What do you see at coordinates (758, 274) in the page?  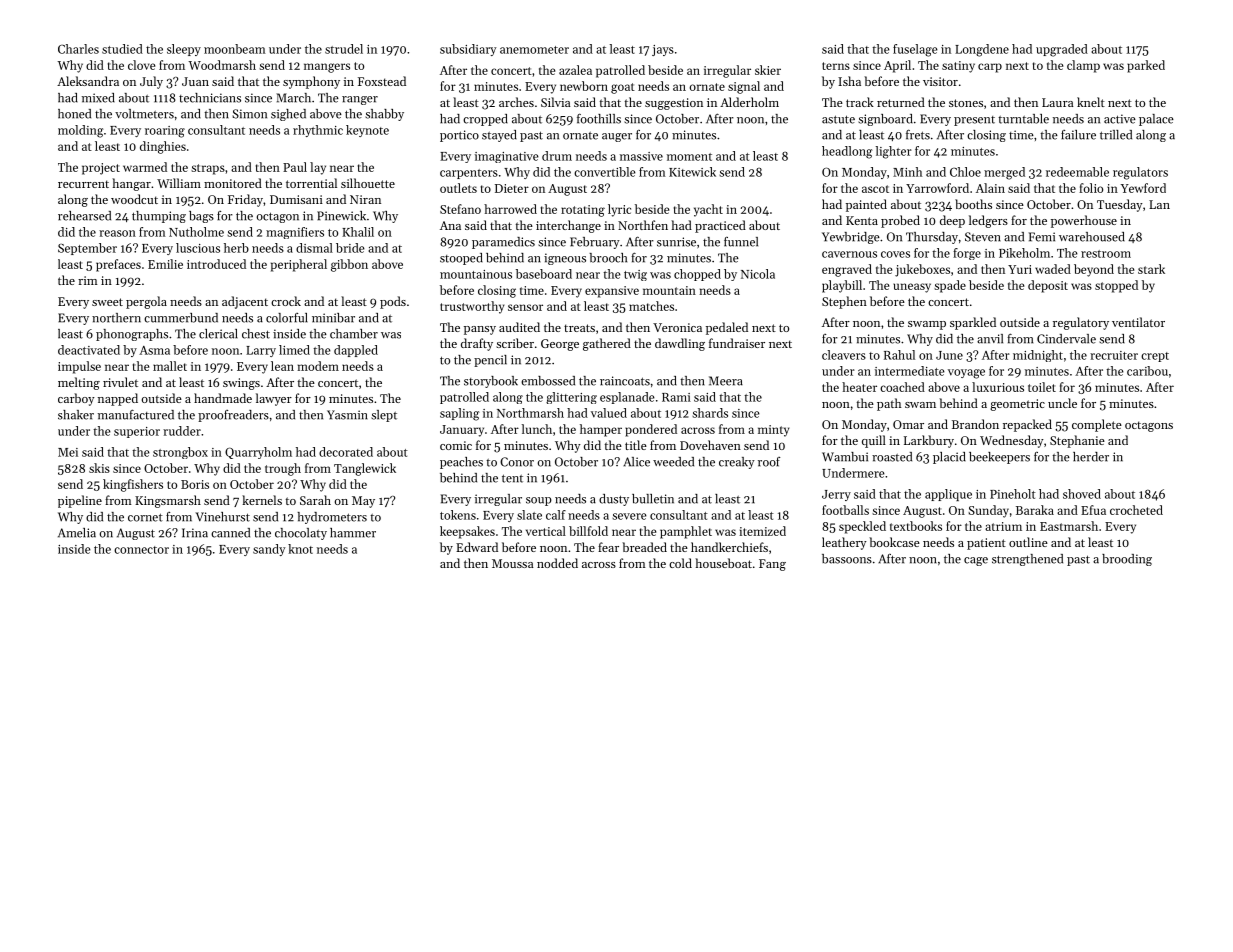 I see `Nicola` at bounding box center [758, 274].
